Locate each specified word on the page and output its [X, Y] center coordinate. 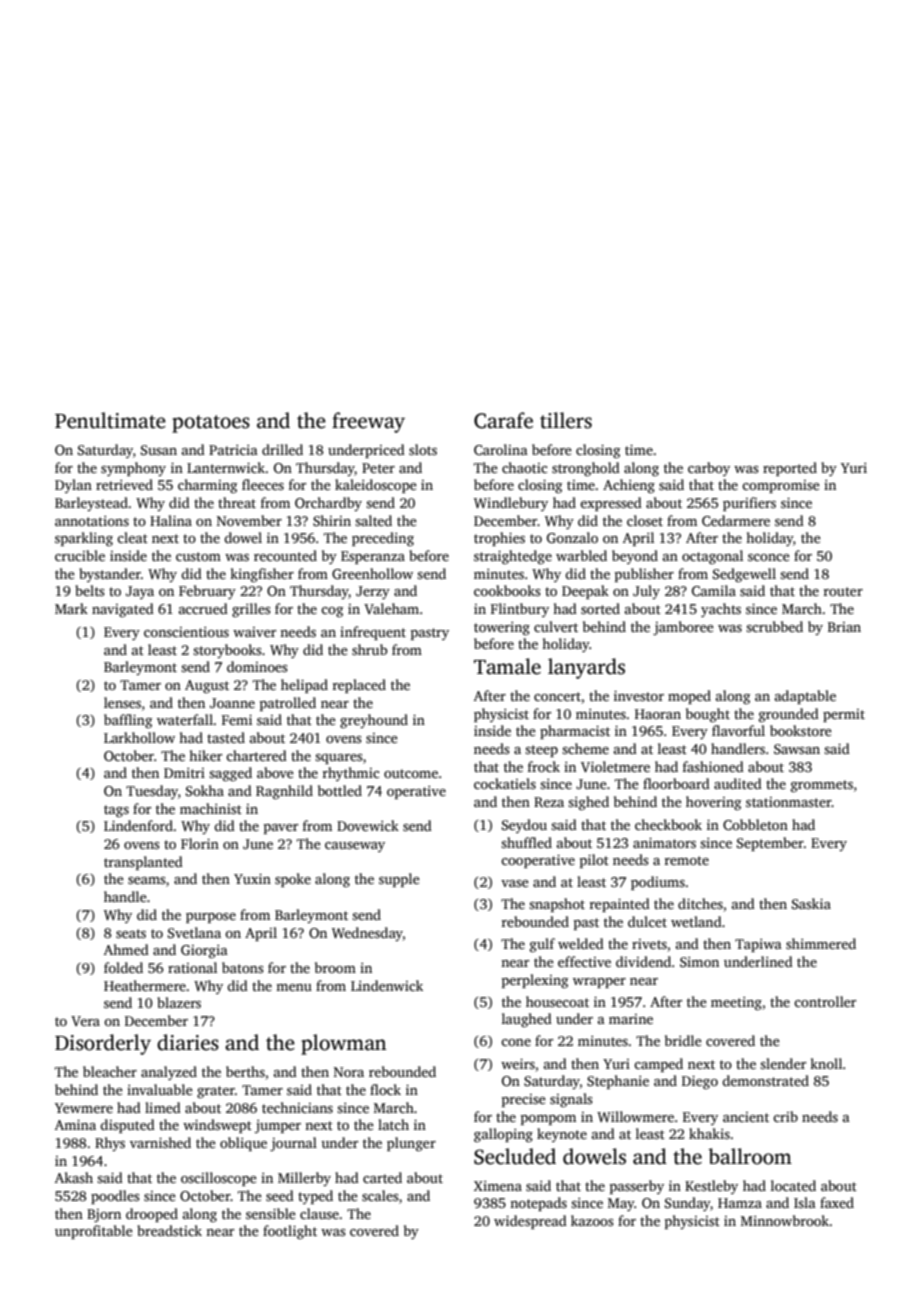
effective [584, 961]
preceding [383, 539]
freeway [368, 422]
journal [293, 1144]
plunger [411, 1144]
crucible [80, 555]
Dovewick [368, 825]
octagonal [712, 557]
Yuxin [252, 879]
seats [131, 933]
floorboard [676, 783]
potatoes [211, 424]
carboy [709, 469]
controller [825, 1001]
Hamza [740, 1203]
